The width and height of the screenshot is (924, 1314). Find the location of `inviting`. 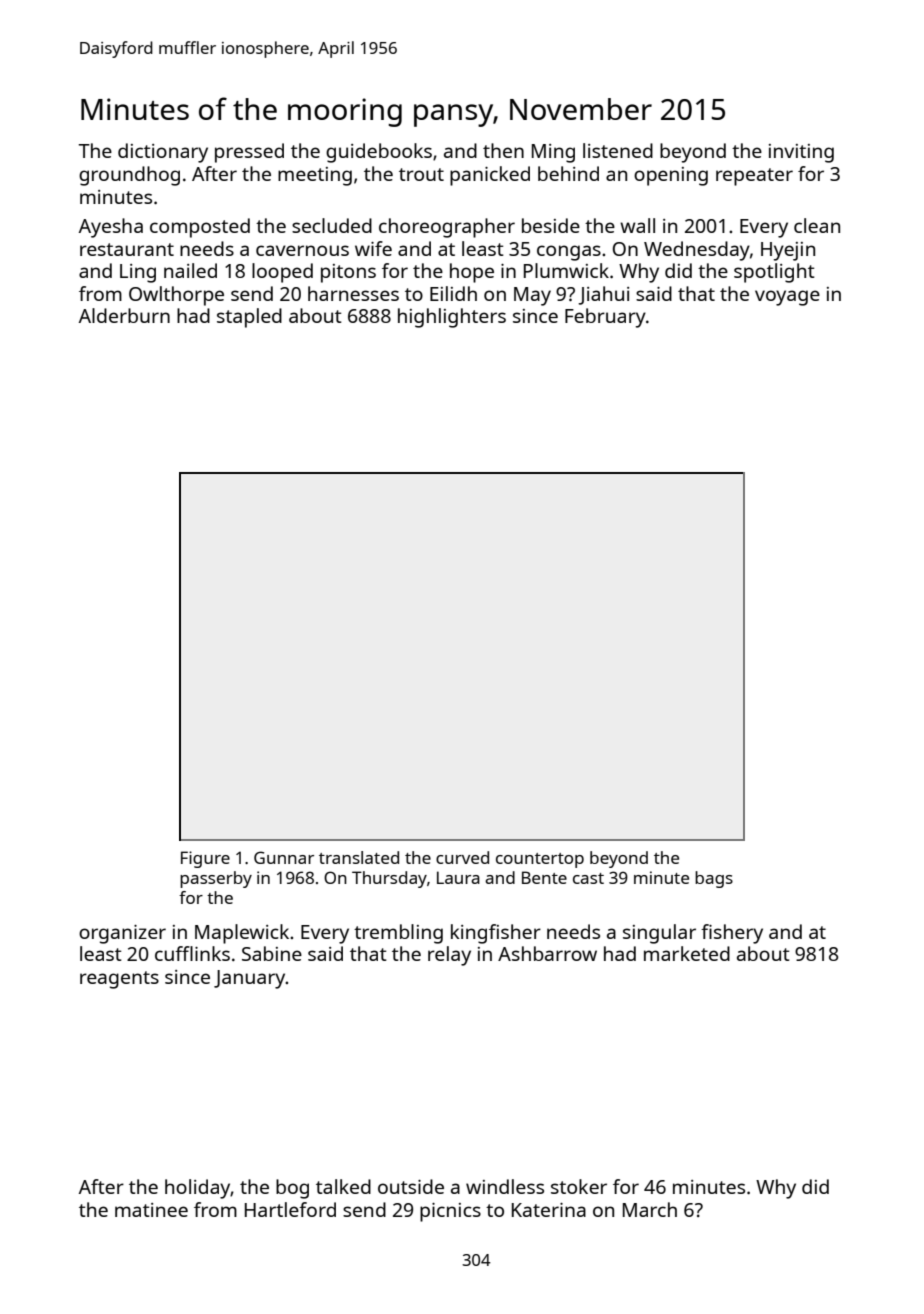

inviting is located at coordinates (801, 153).
